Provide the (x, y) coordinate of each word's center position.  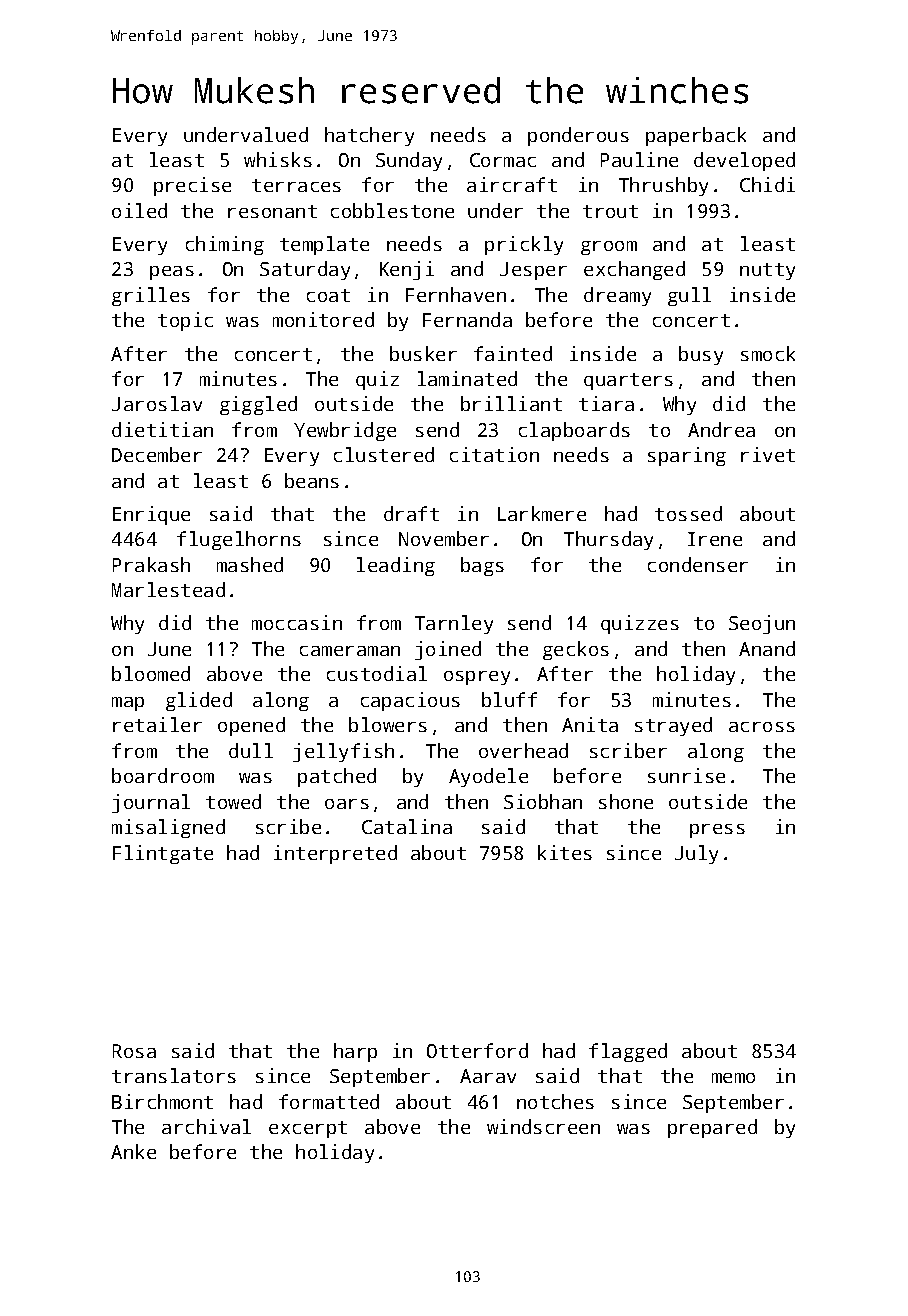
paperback (696, 136)
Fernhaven (456, 294)
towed (233, 801)
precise (192, 186)
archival (206, 1126)
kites (565, 852)
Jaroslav (157, 403)
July (696, 854)
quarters (628, 381)
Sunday (409, 161)
